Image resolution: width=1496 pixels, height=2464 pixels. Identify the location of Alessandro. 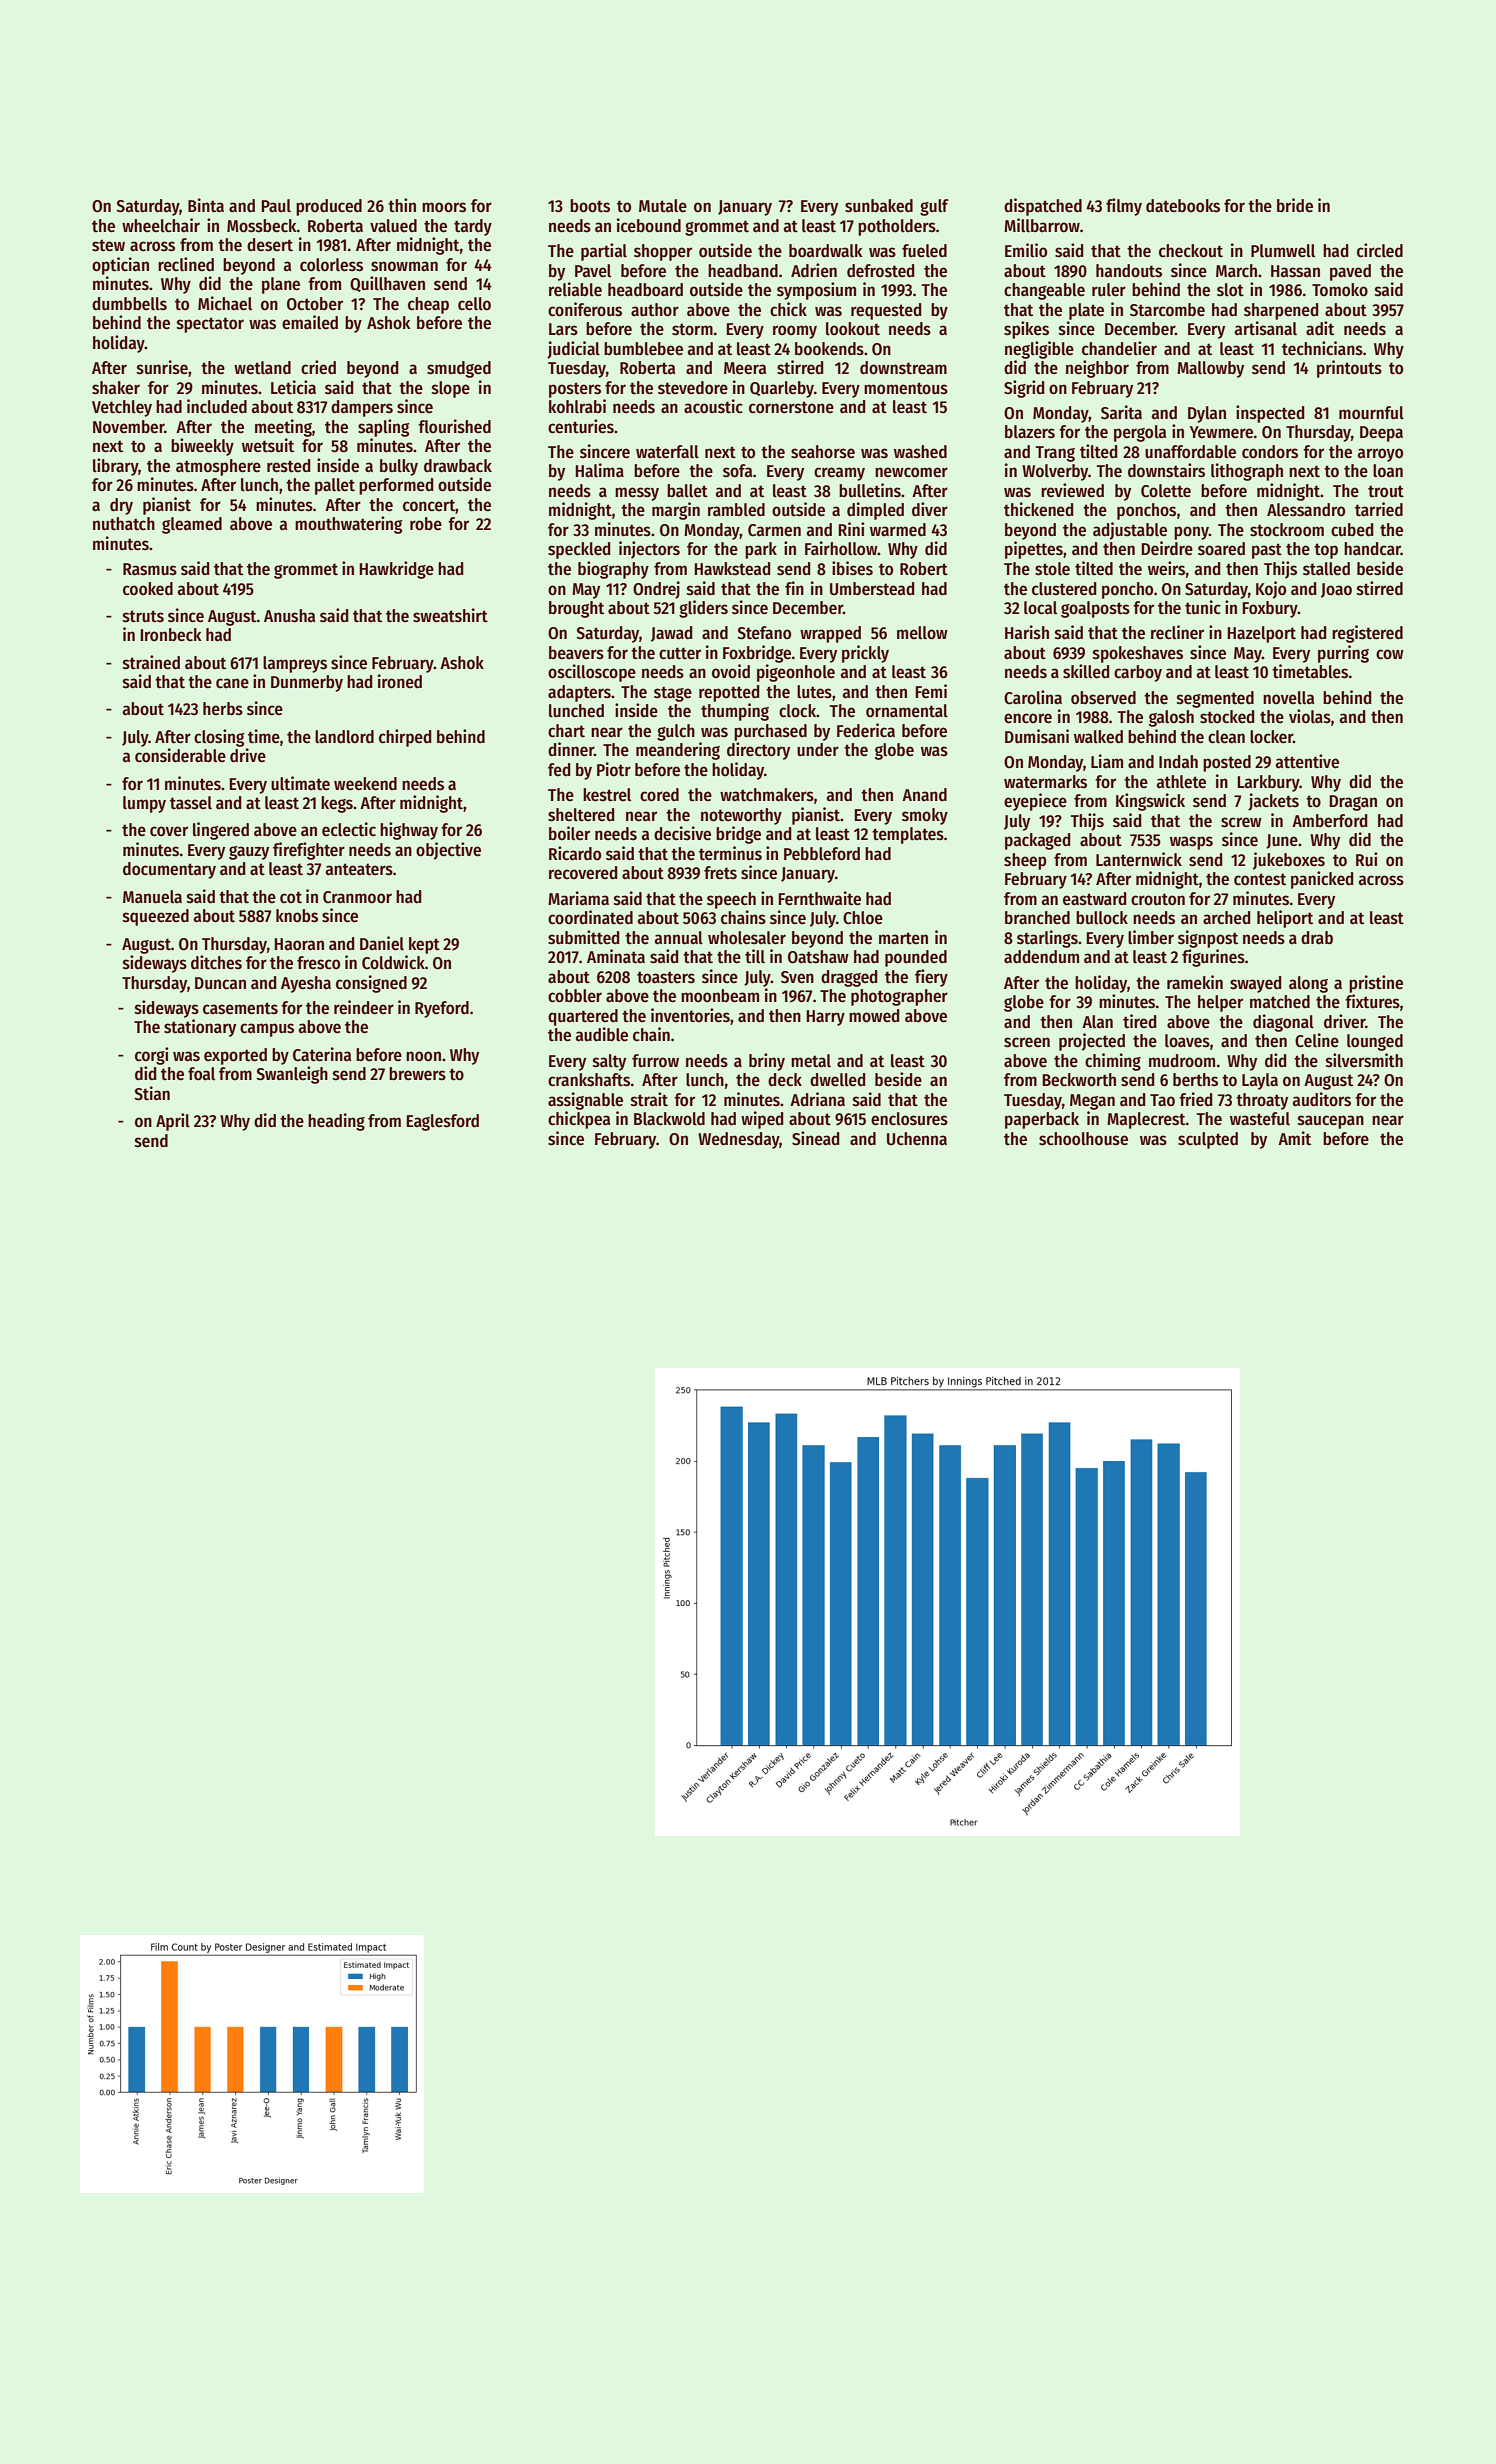
(1306, 510).
